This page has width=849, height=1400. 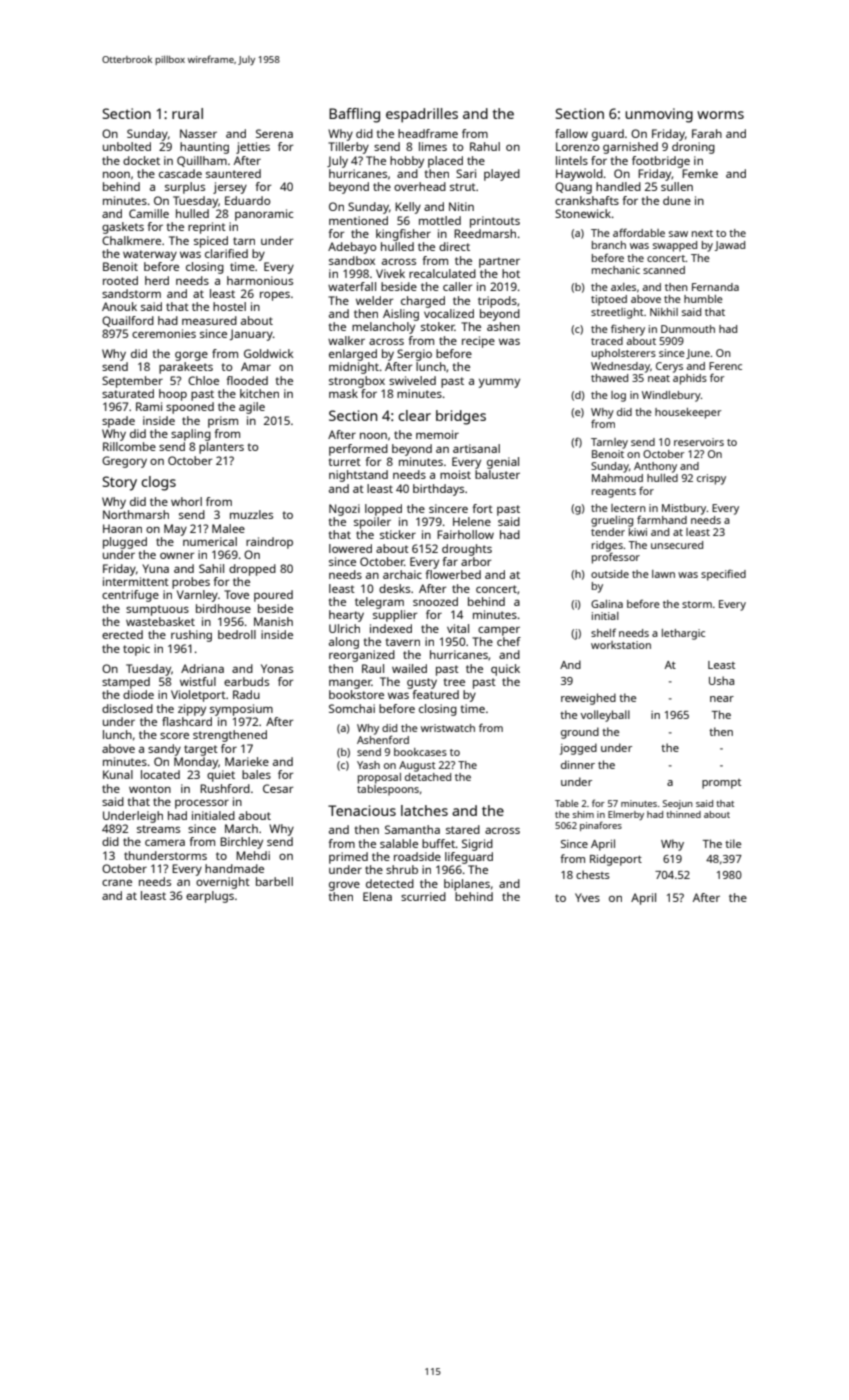 I want to click on haunting, so click(x=204, y=148).
